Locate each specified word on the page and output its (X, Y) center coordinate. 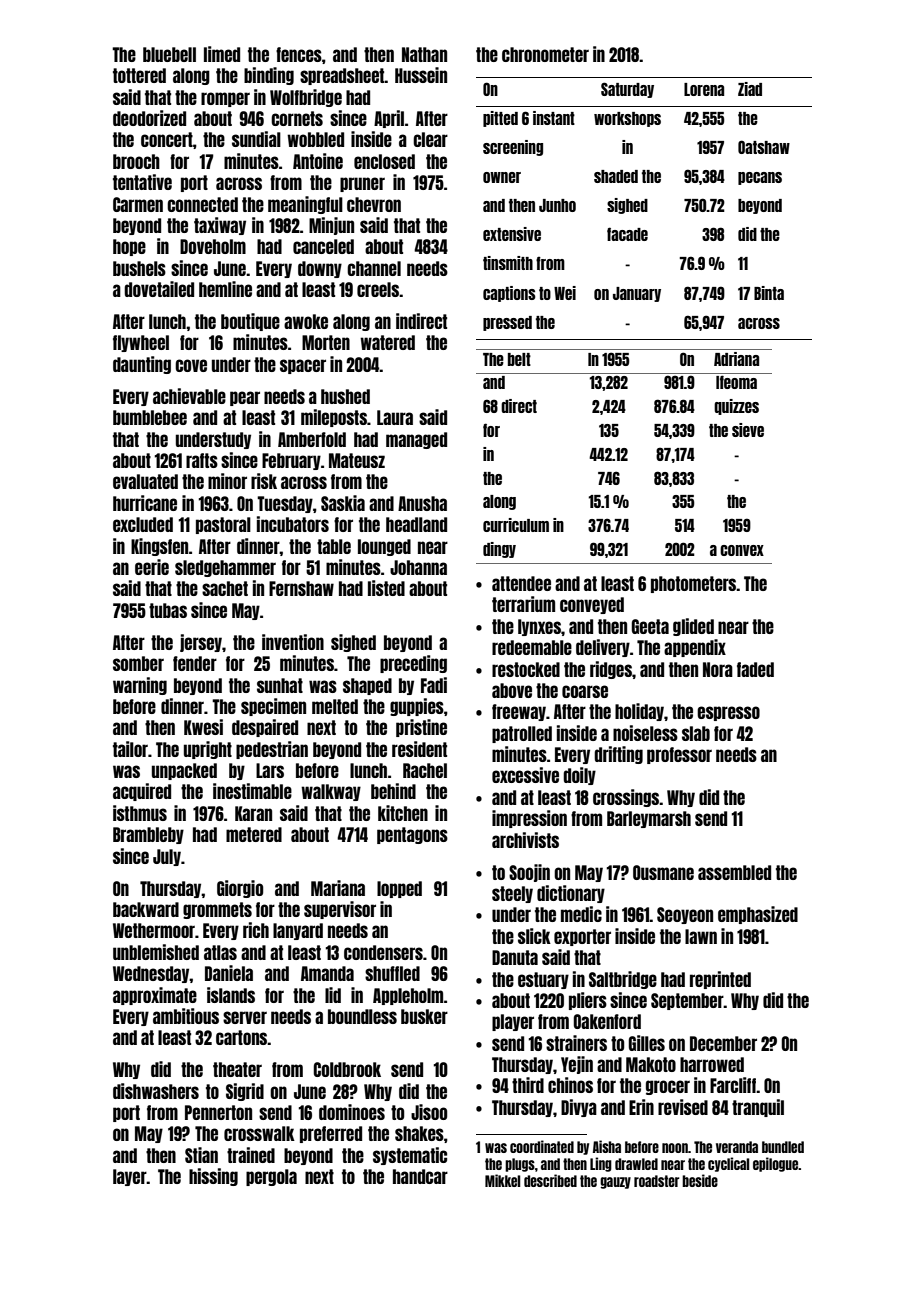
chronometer (545, 54)
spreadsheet (342, 76)
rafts (202, 460)
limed (222, 54)
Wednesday (151, 974)
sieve (748, 430)
